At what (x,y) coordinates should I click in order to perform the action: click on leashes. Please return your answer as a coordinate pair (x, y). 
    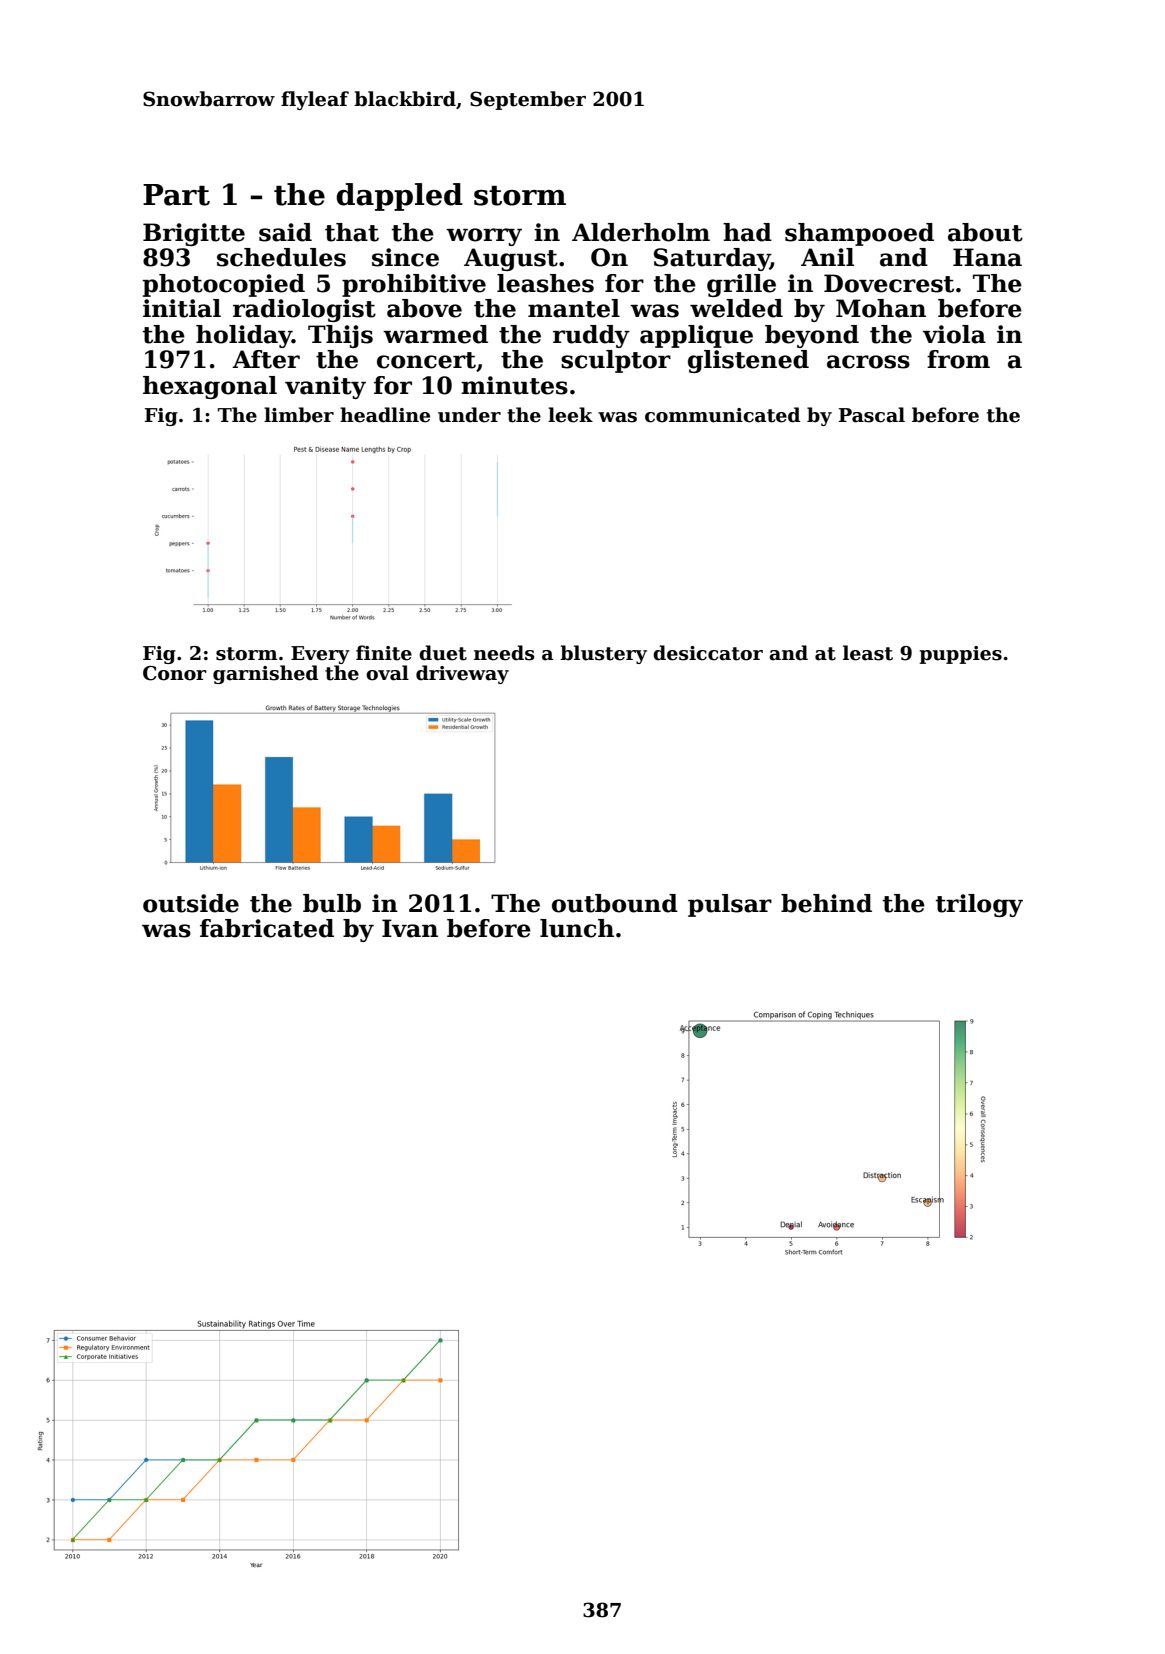
    Looking at the image, I should click on (545, 283).
